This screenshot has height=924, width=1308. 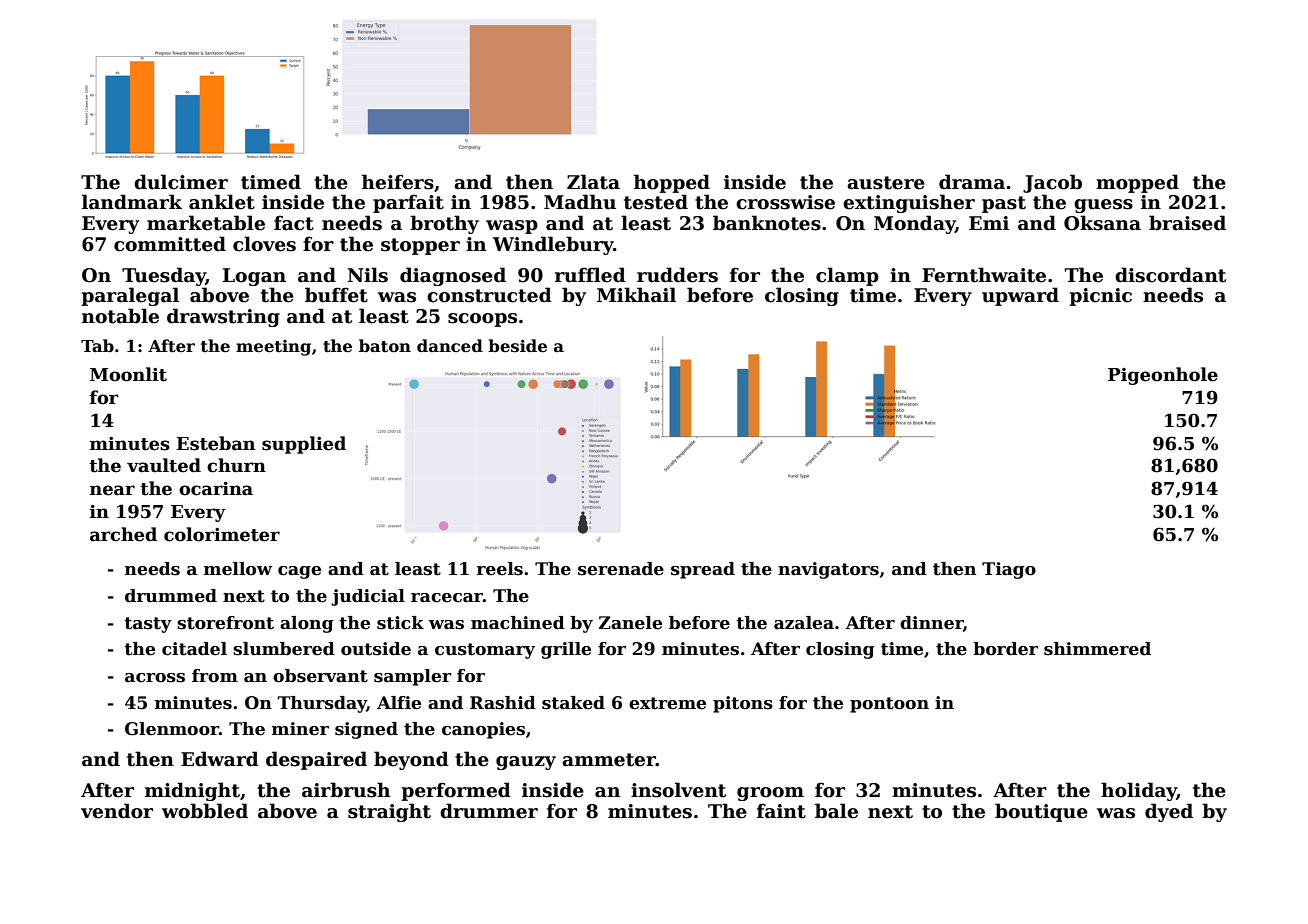 What do you see at coordinates (1163, 376) in the screenshot?
I see `Pigeonhole` at bounding box center [1163, 376].
